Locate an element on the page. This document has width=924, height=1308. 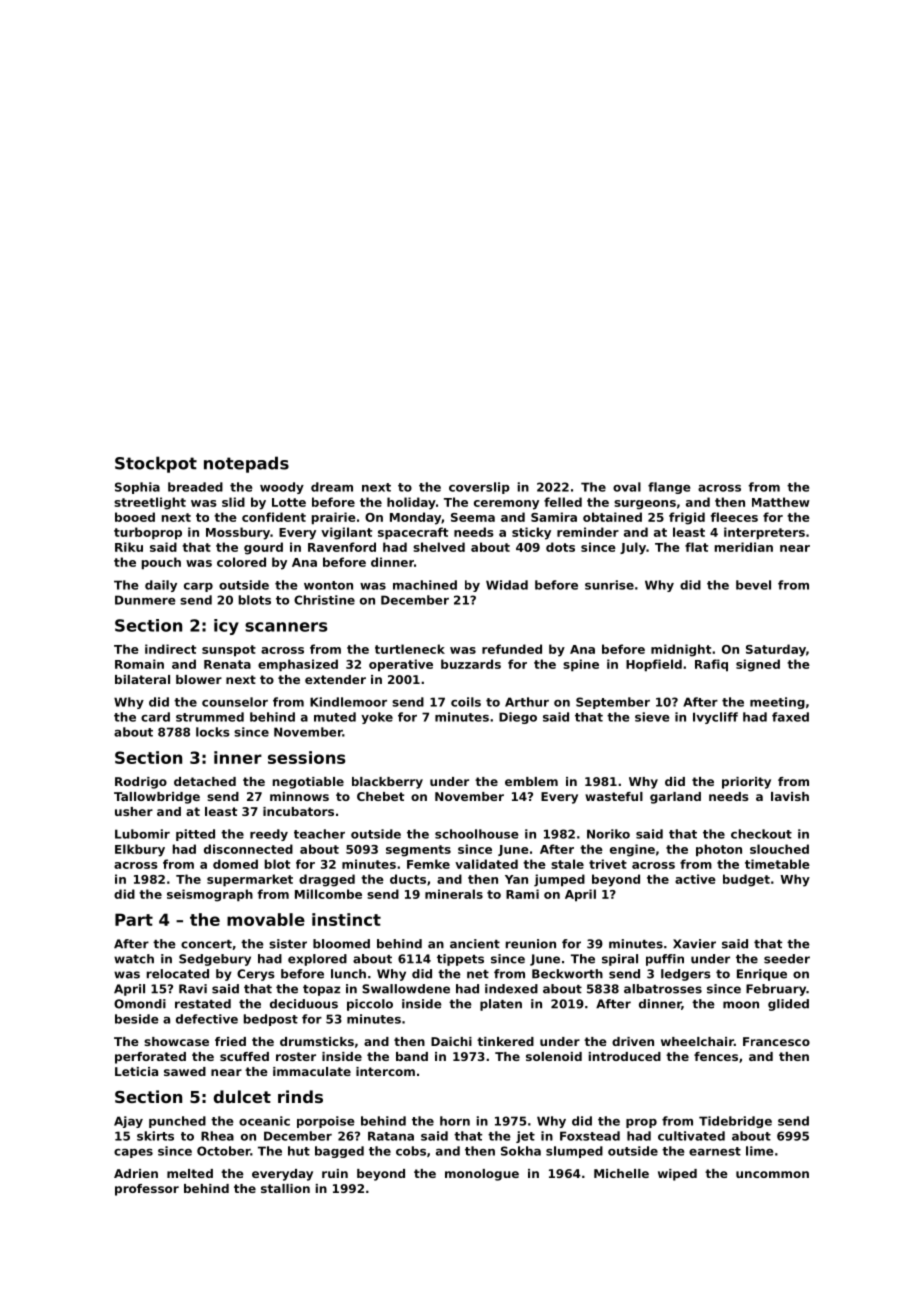
ancient is located at coordinates (475, 944).
